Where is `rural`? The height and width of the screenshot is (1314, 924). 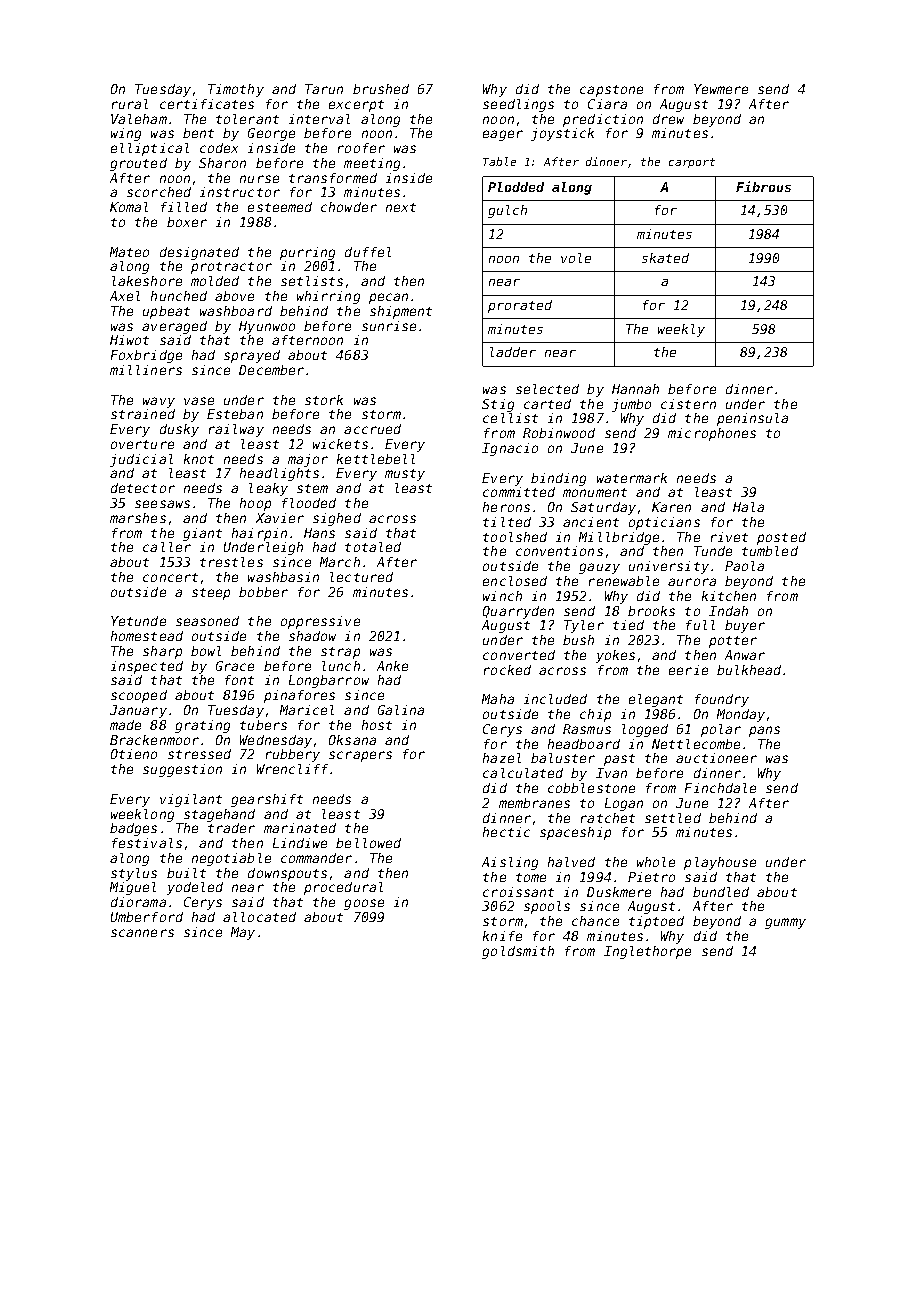
rural is located at coordinates (130, 104).
